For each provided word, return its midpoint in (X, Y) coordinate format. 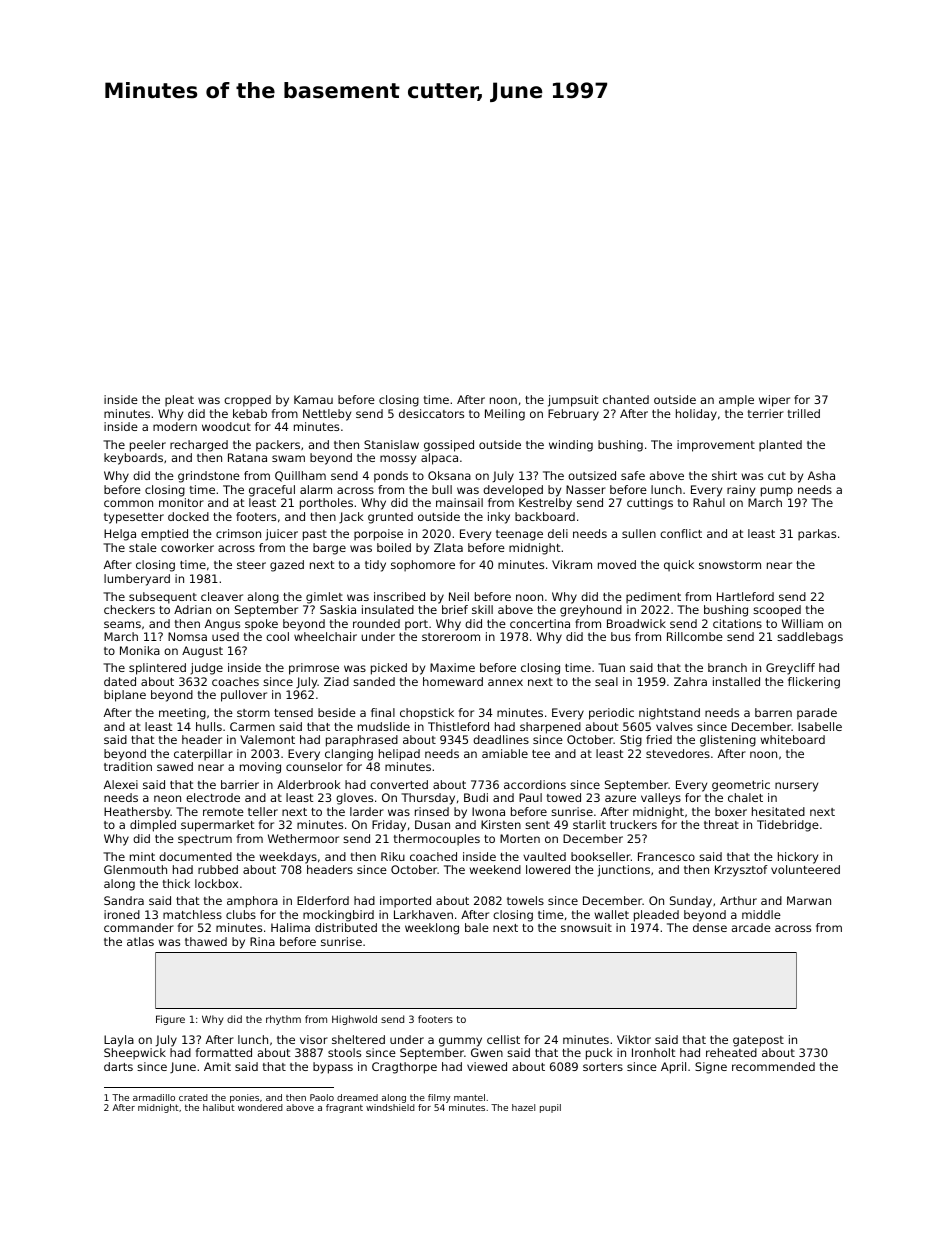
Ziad (336, 681)
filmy (439, 1098)
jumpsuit (573, 401)
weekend (495, 869)
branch (727, 667)
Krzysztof (741, 871)
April (673, 1068)
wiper (774, 401)
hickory (798, 858)
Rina (262, 941)
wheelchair (325, 636)
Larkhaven (423, 914)
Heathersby (137, 813)
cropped (247, 401)
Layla (119, 1041)
